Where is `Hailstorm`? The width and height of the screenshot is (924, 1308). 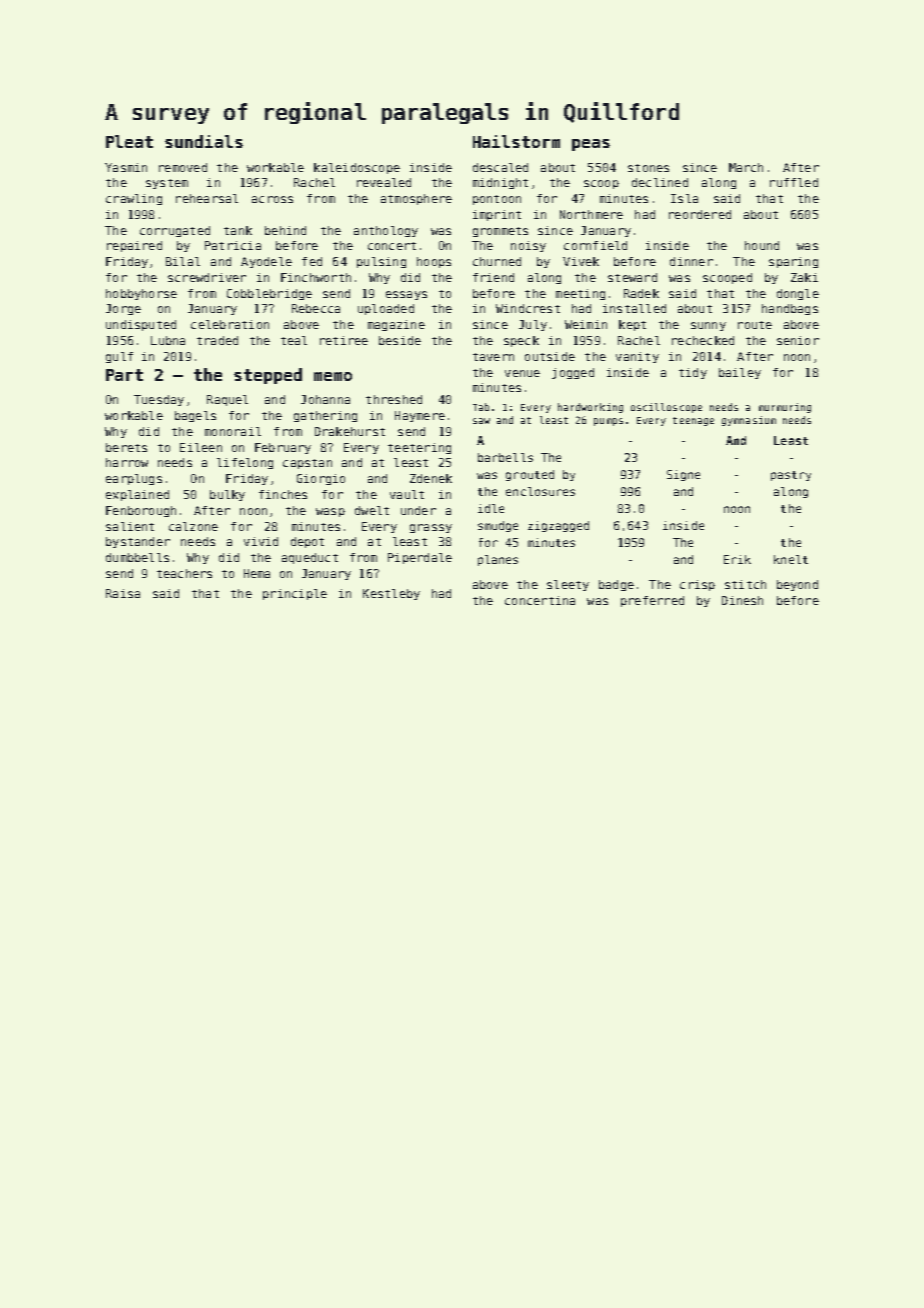 Hailstorm is located at coordinates (516, 141).
